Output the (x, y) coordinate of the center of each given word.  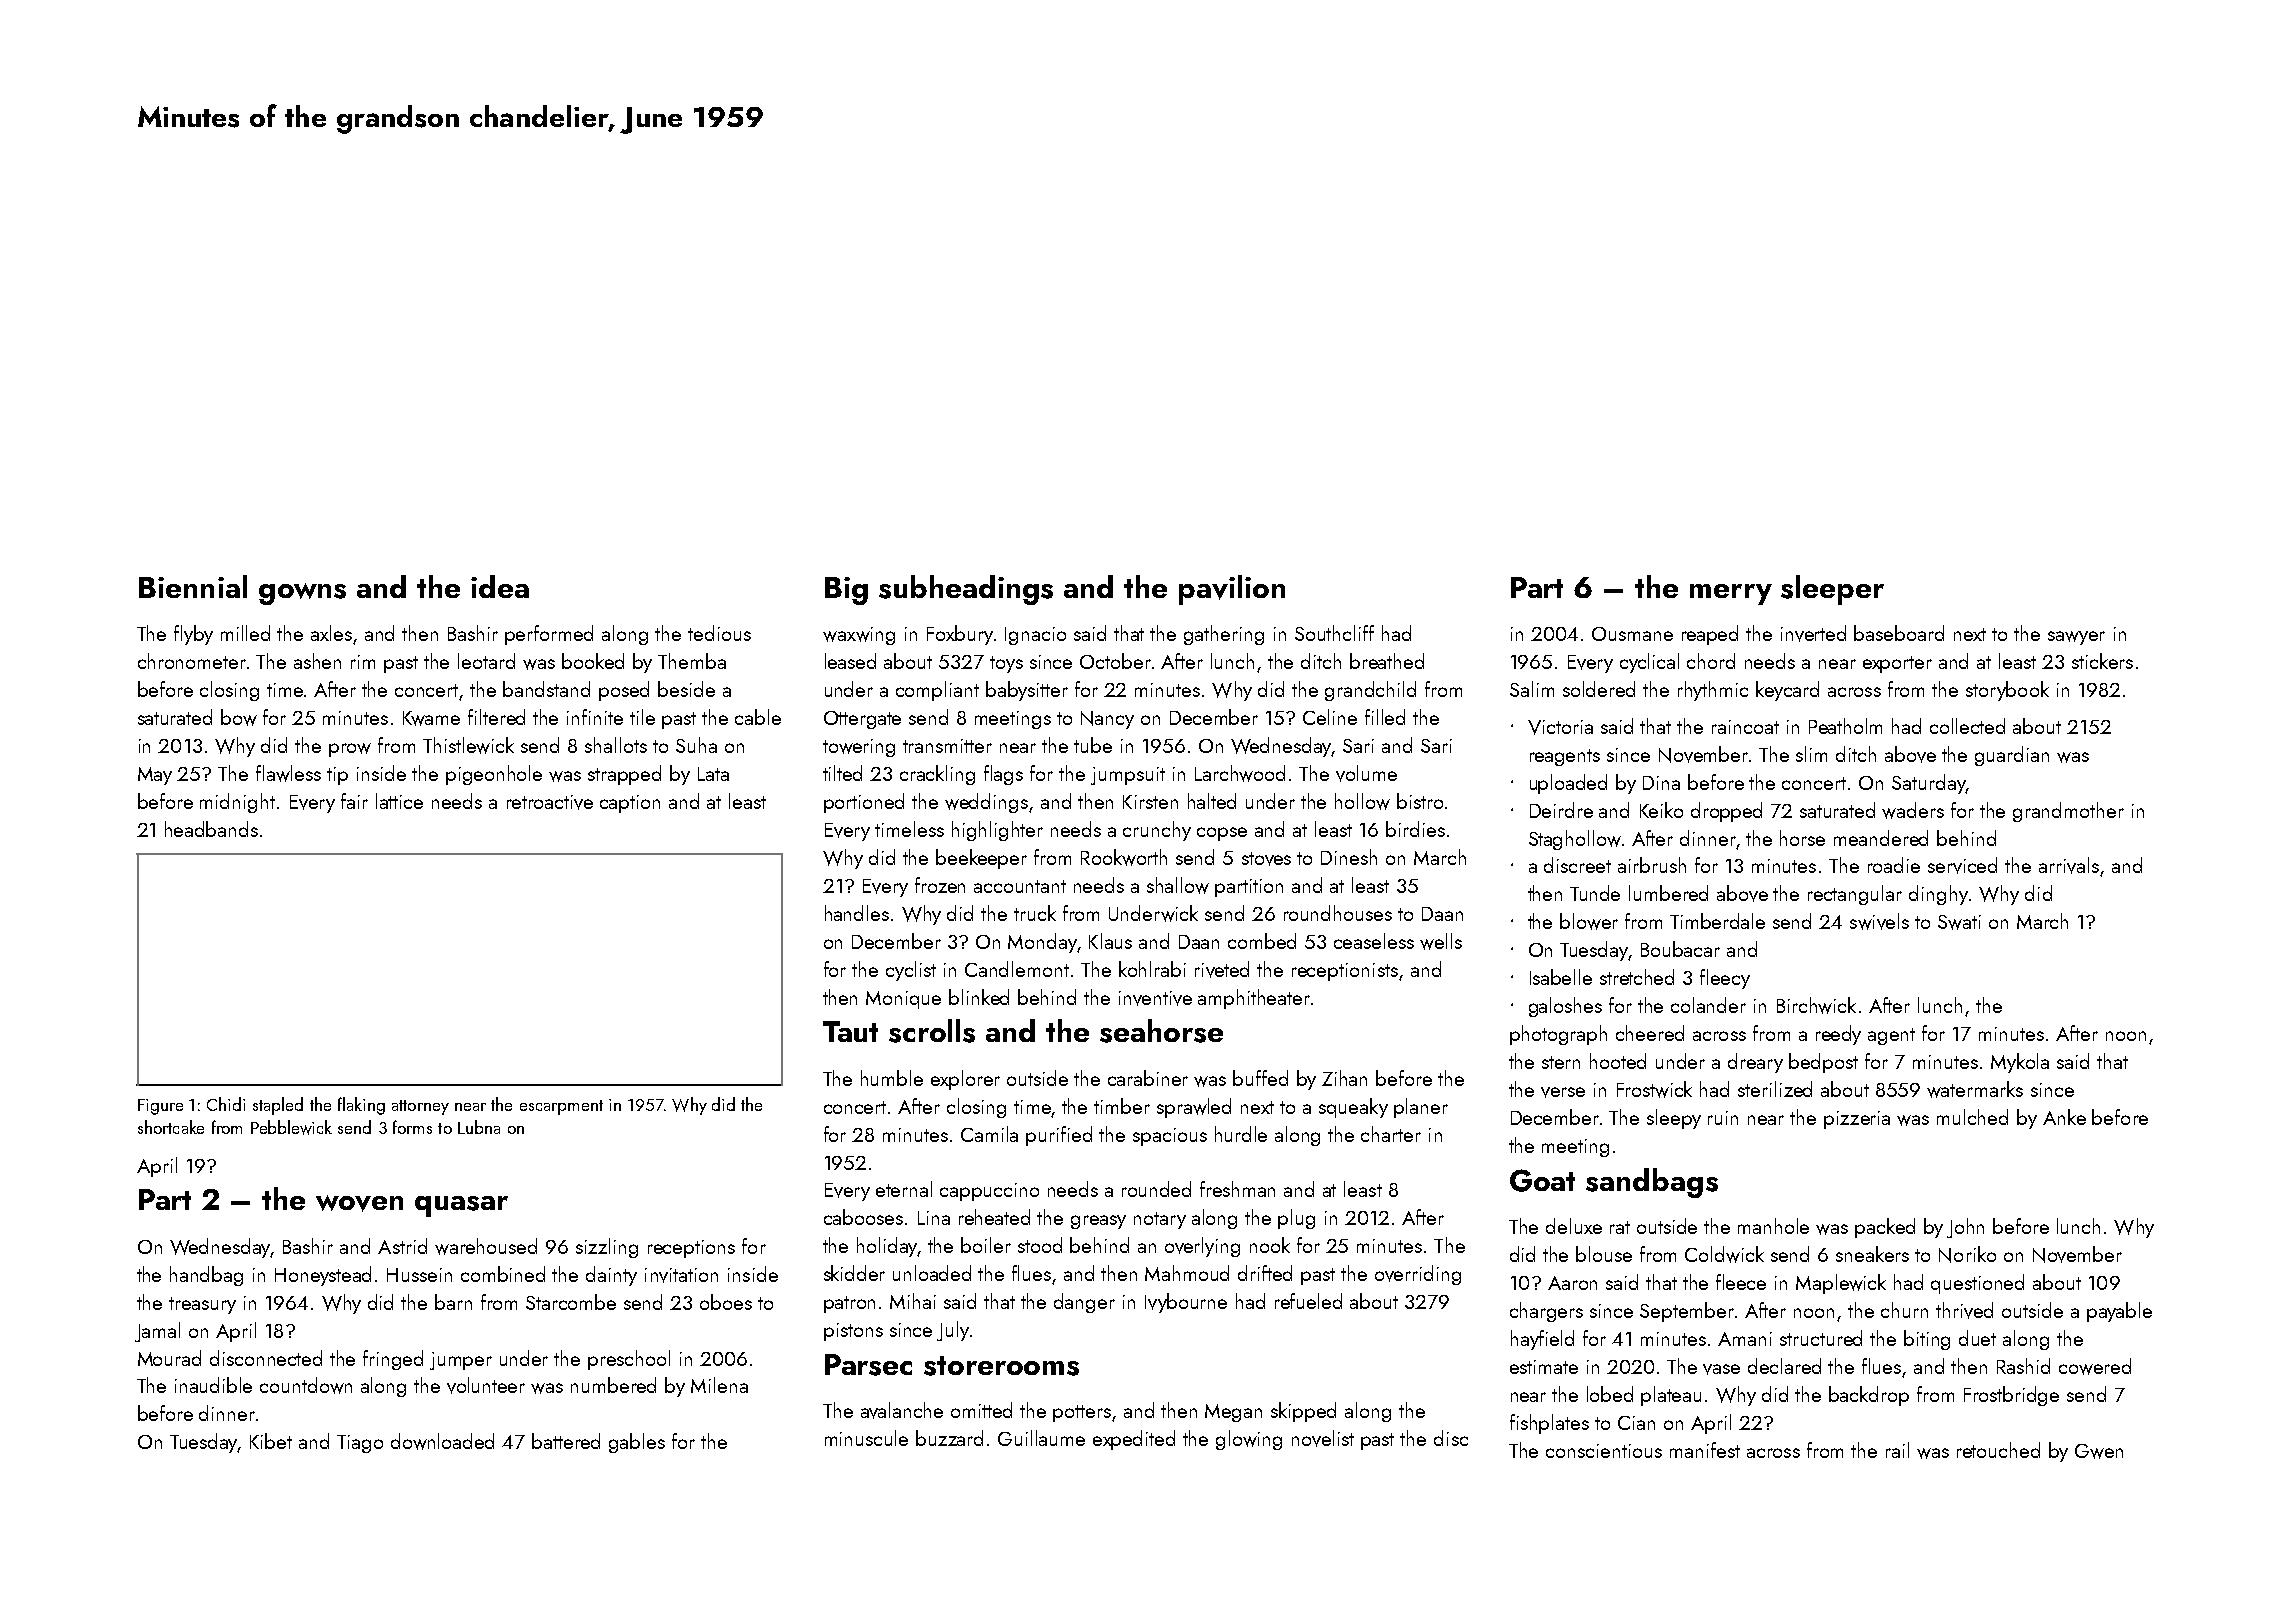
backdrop (1869, 1396)
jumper (461, 1361)
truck (1035, 913)
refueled (1308, 1301)
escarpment (561, 1107)
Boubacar (1680, 949)
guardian (2012, 756)
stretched (1637, 977)
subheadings (966, 590)
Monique (903, 1000)
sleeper (1832, 590)
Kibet (271, 1441)
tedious (719, 633)
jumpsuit (1128, 776)
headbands (211, 829)
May (155, 776)
